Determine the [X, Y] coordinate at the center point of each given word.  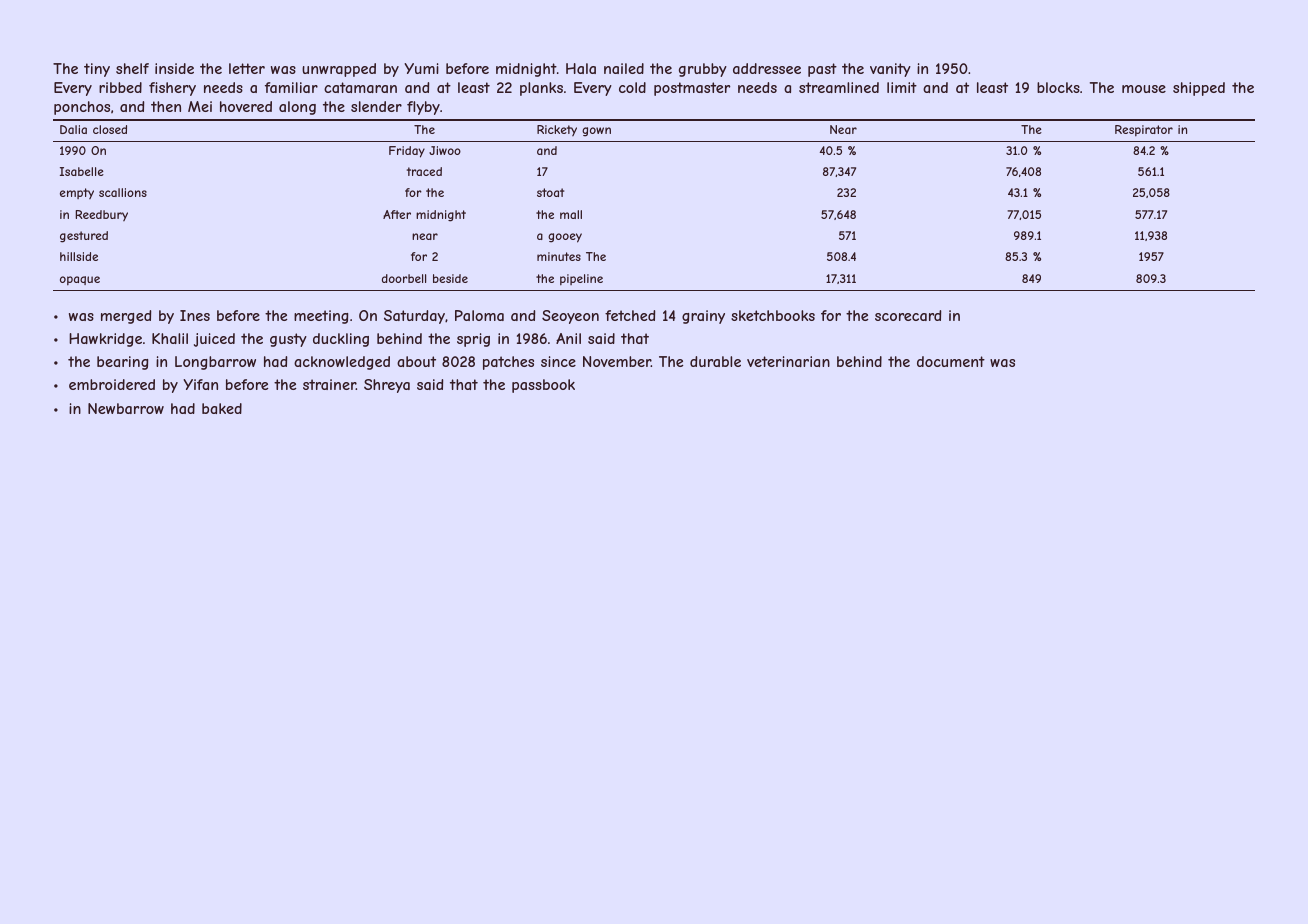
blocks [1058, 87]
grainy [703, 317]
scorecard [908, 315]
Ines [195, 315]
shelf [132, 68]
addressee [767, 68]
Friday [407, 152]
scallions [123, 192]
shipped [1199, 89]
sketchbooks [773, 315]
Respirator [1144, 130]
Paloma [479, 315]
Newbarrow [126, 408]
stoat [550, 192]
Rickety [557, 130]
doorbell [404, 278]
